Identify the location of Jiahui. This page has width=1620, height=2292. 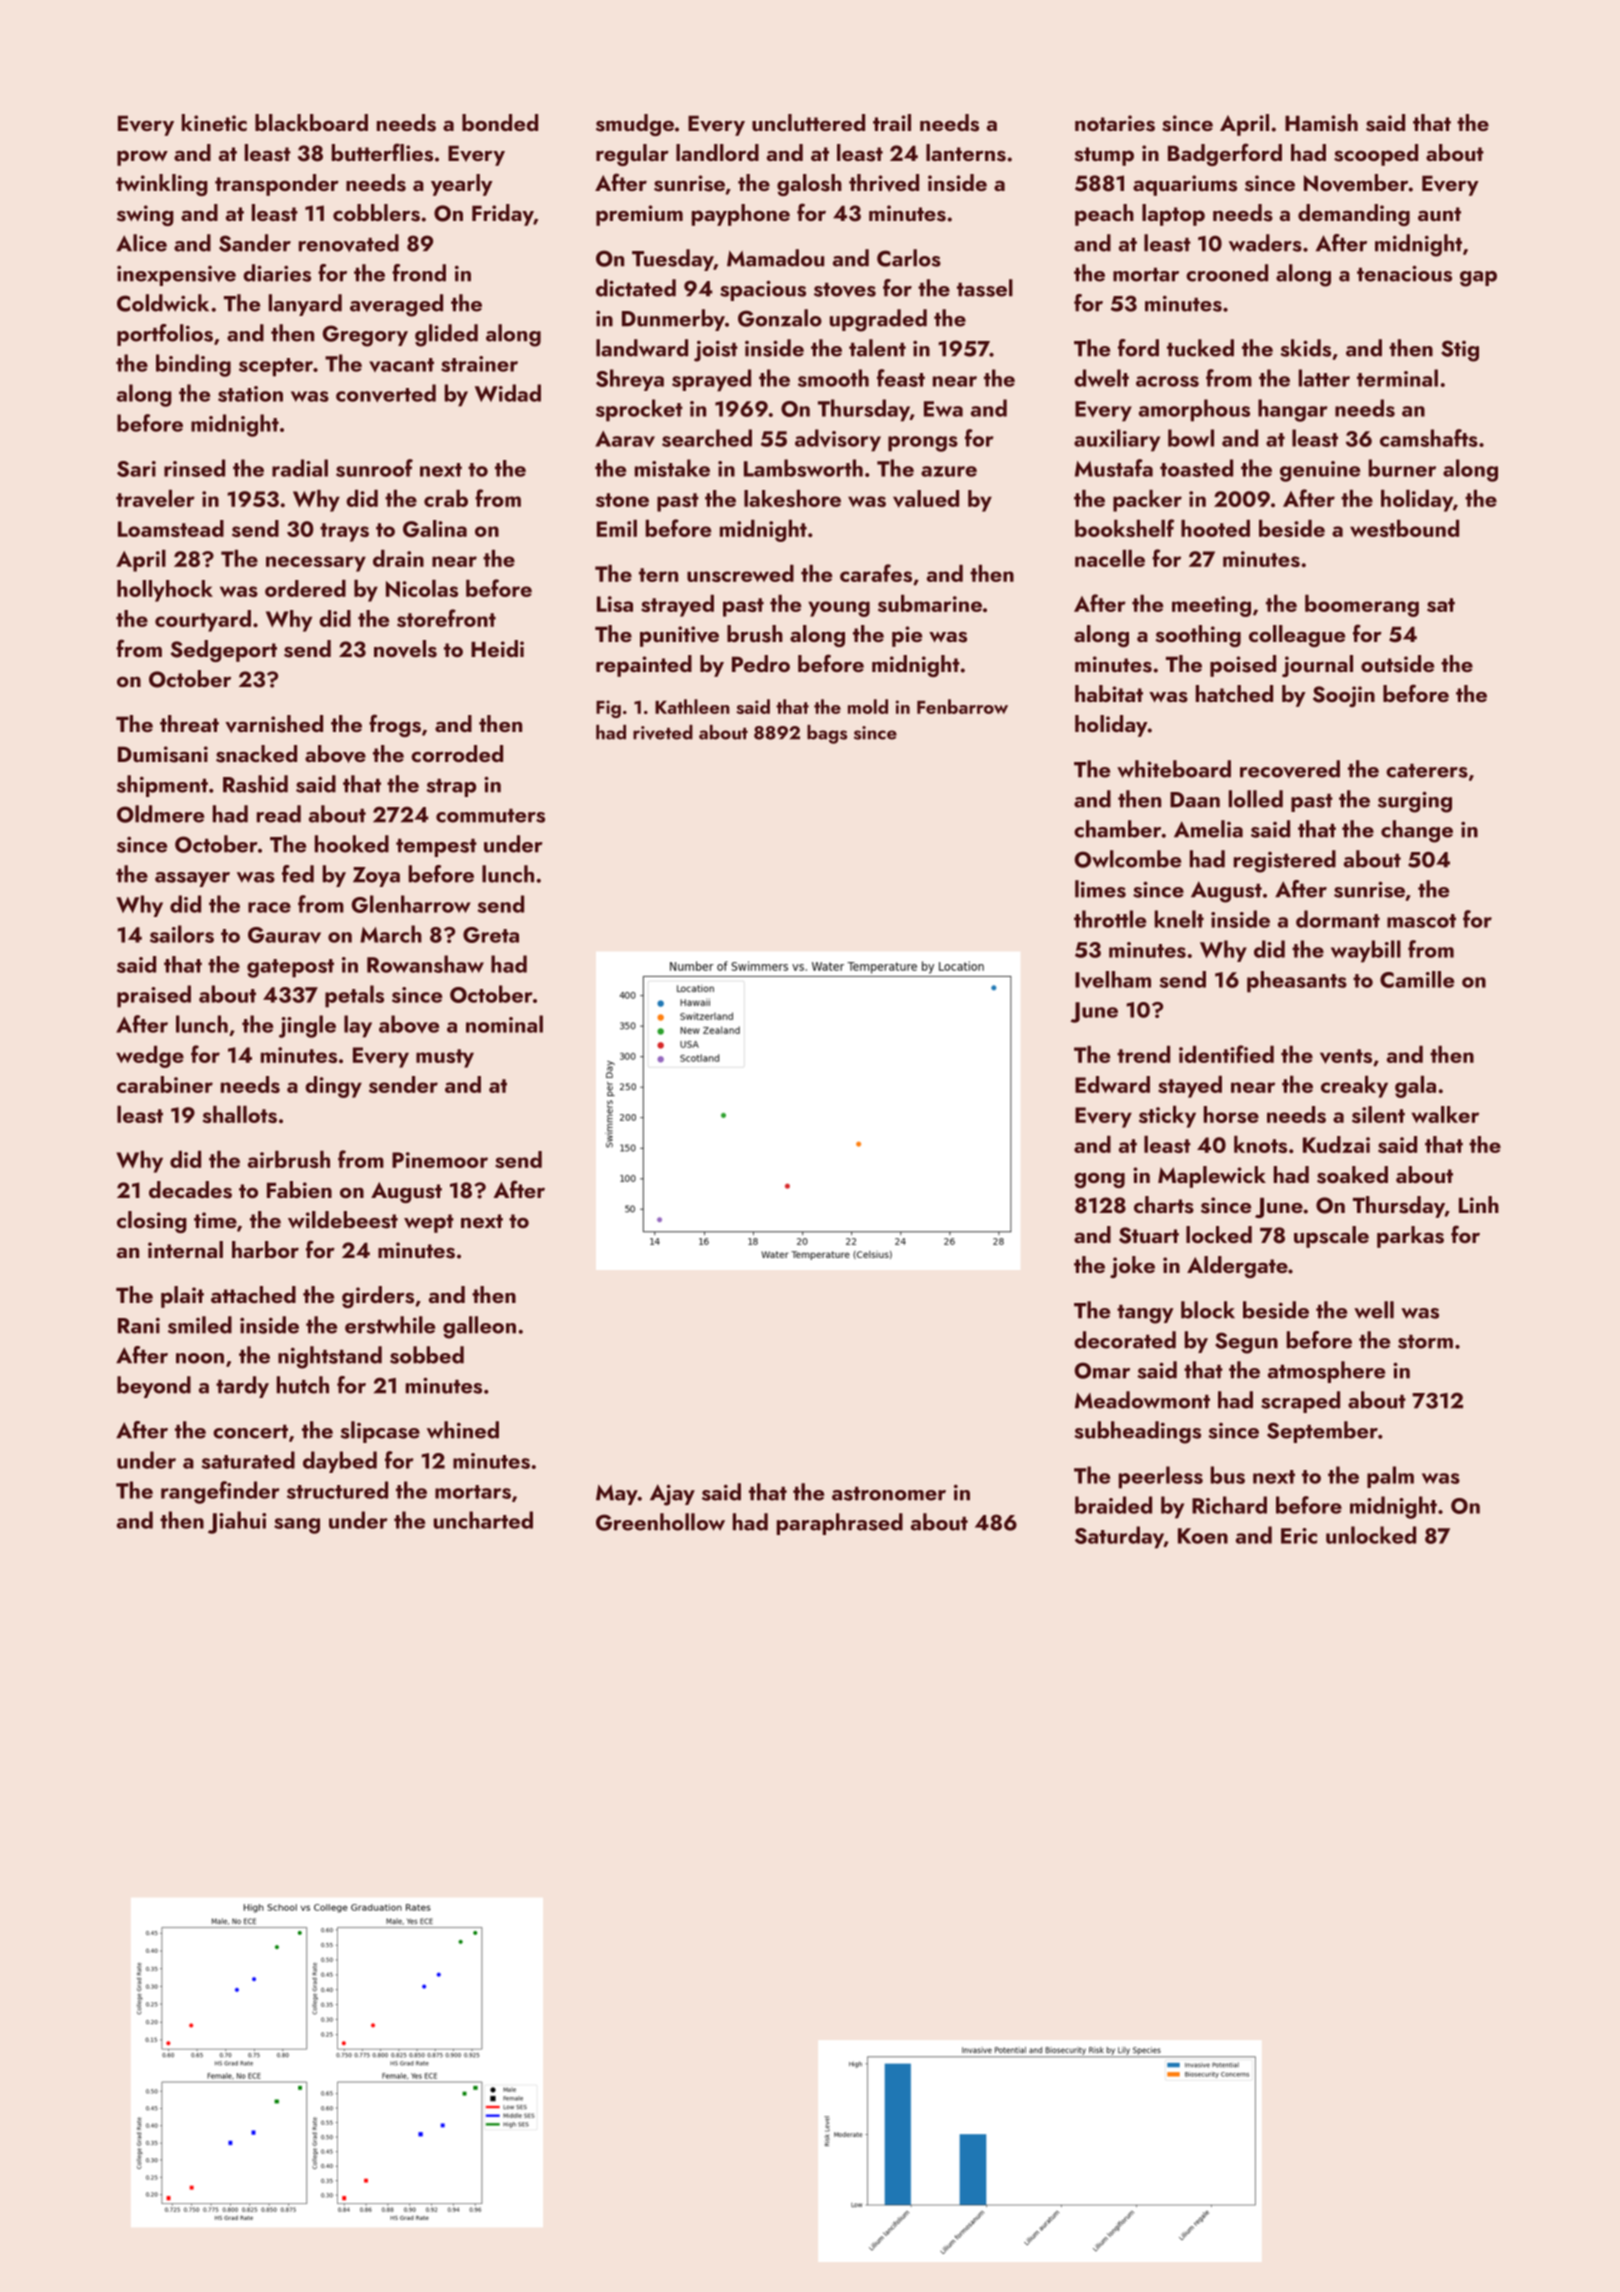
(237, 1522).
